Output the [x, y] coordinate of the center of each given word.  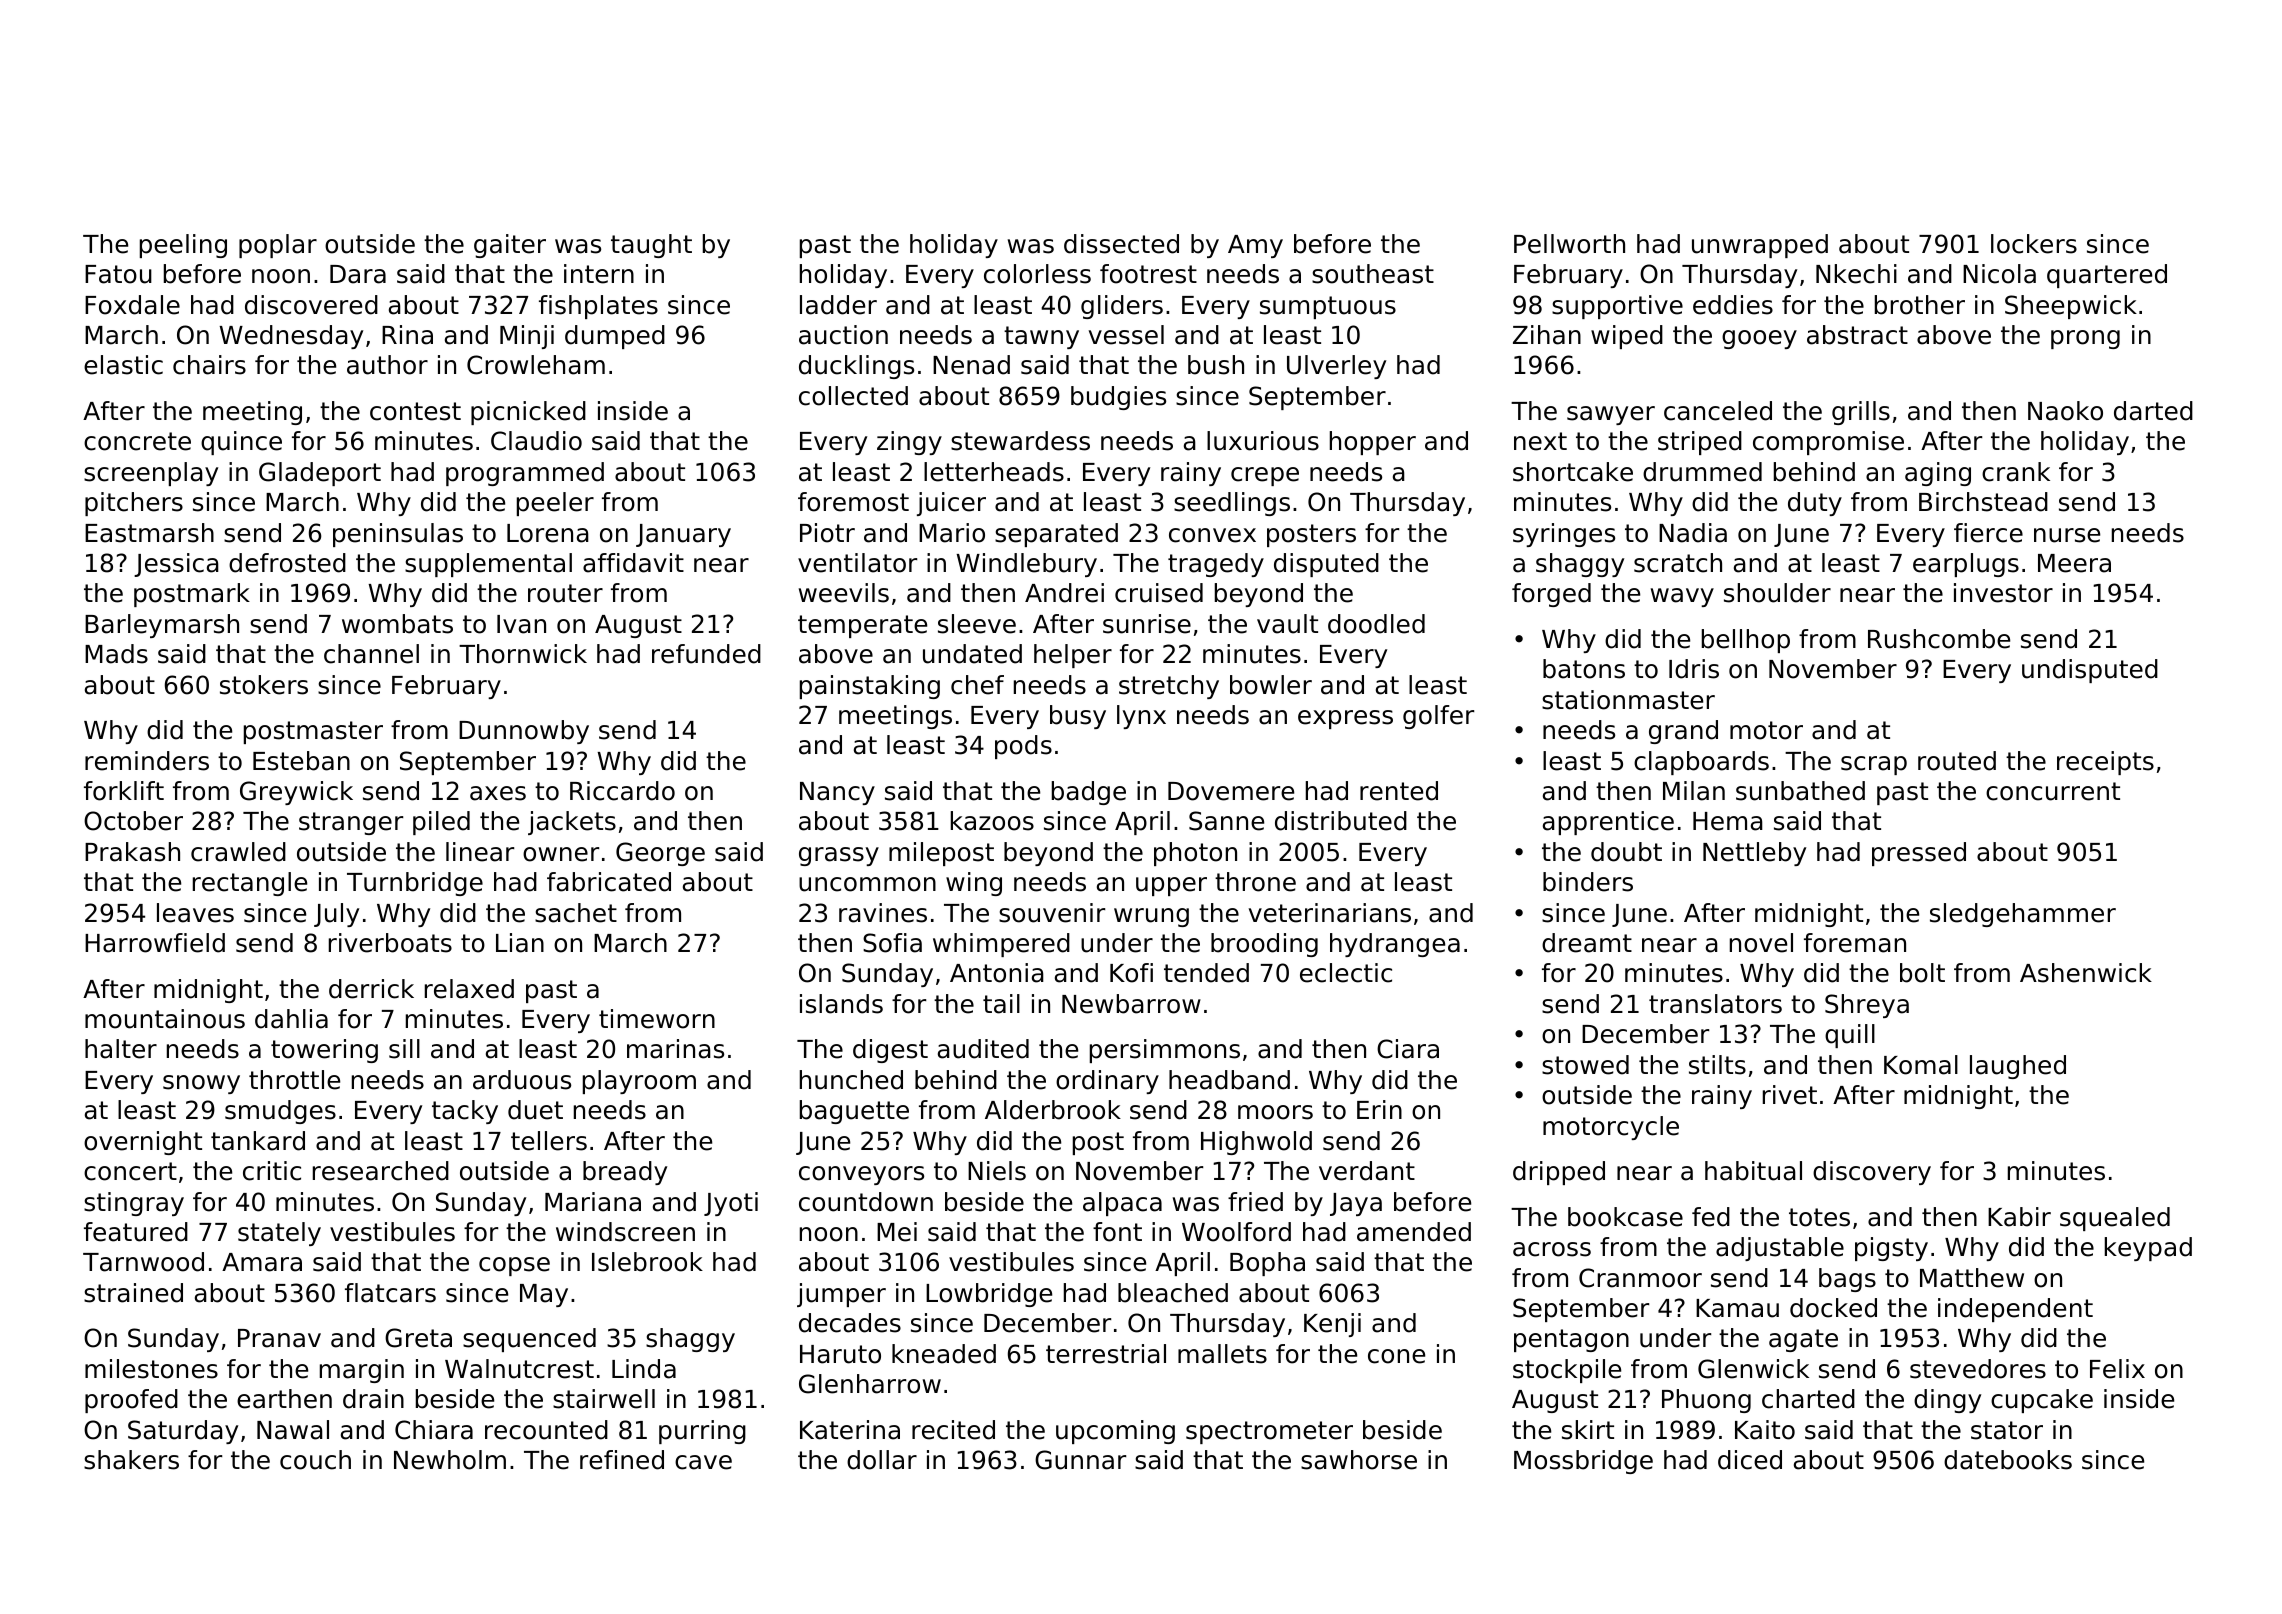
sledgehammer [2023, 915]
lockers [2034, 244]
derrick [371, 989]
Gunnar [1080, 1460]
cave [703, 1462]
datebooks [2008, 1460]
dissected [1121, 244]
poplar [278, 246]
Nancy [837, 793]
